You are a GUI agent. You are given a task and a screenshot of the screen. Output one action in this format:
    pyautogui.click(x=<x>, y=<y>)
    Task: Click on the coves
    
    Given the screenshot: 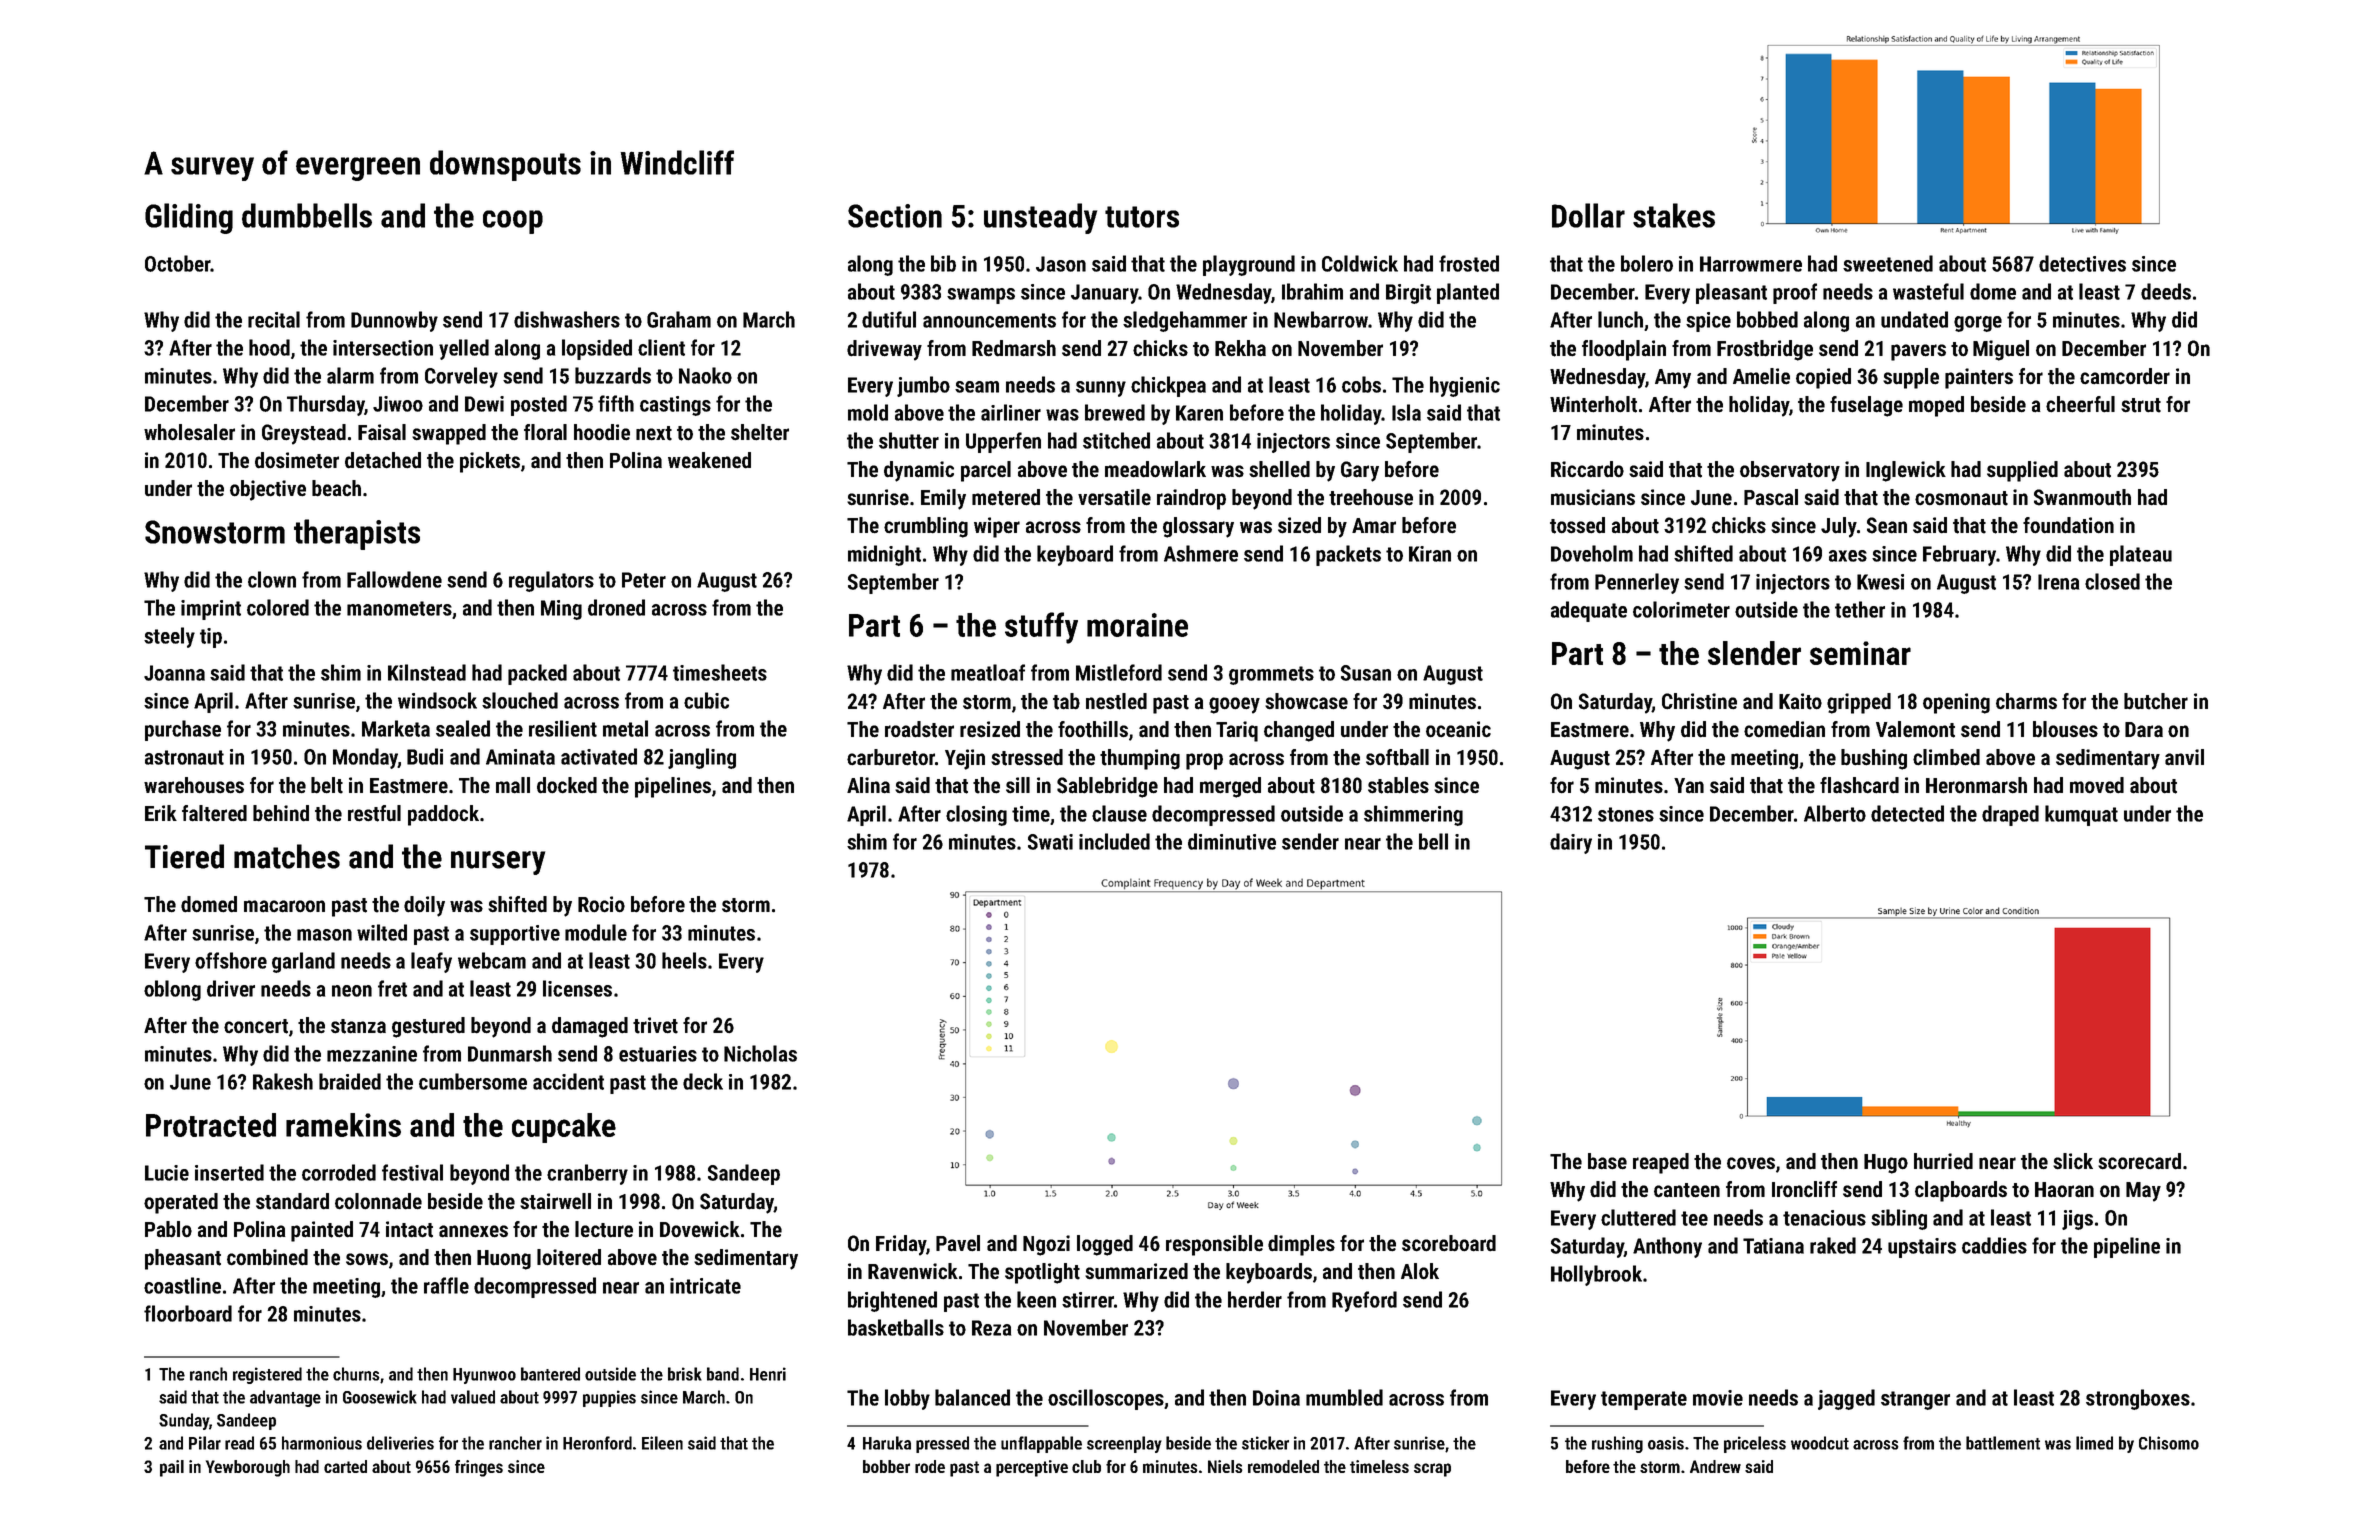 What is the action you would take?
    pyautogui.click(x=1751, y=1163)
